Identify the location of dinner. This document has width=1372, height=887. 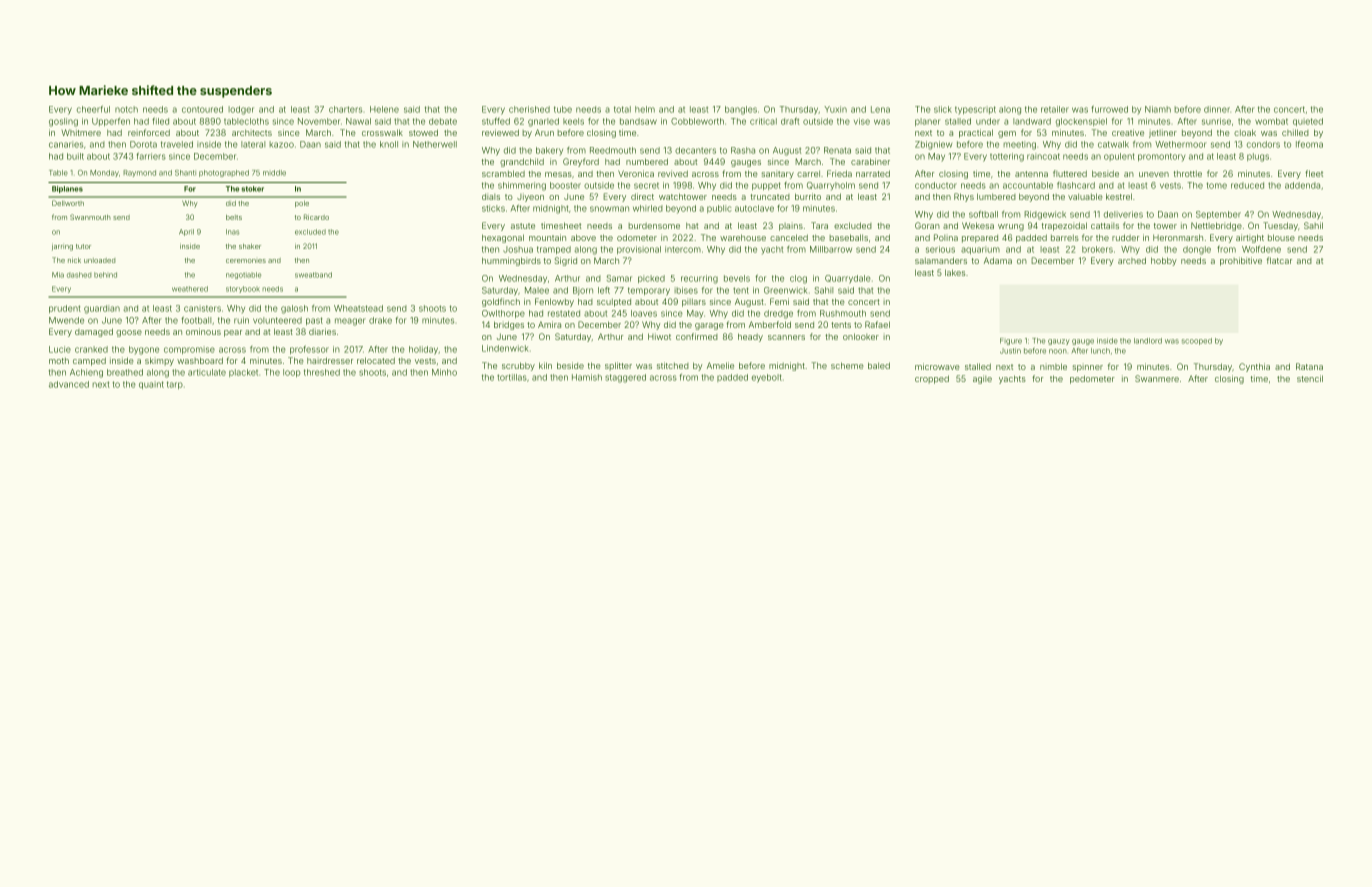
(1217, 109).
